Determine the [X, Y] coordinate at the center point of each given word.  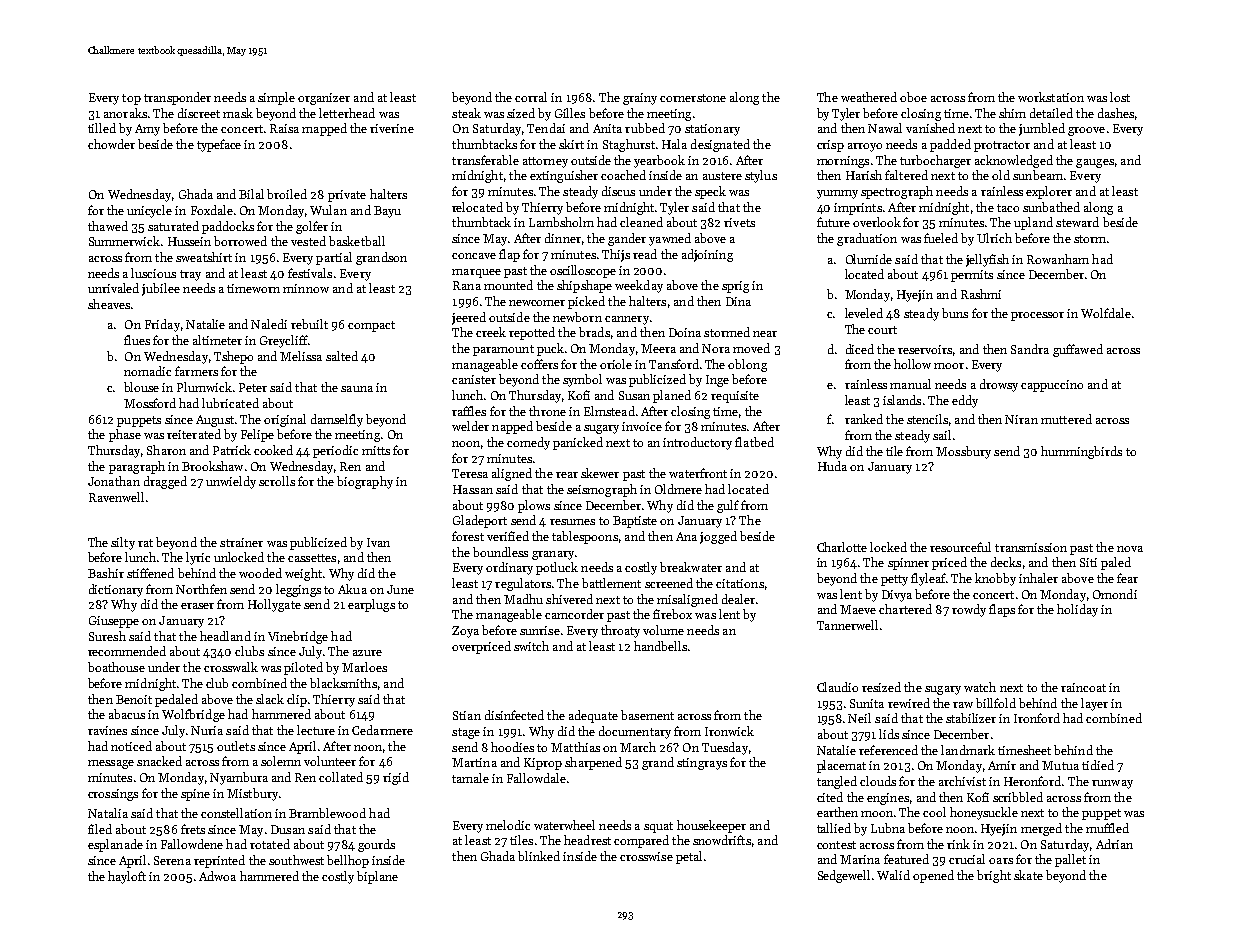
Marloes [364, 667]
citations [740, 583]
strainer [241, 542]
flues [137, 340]
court [882, 330]
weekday [639, 286]
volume [663, 630]
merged [1041, 829]
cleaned [641, 222]
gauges [1095, 163]
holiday [1077, 610]
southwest [296, 860]
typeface [219, 145]
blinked [539, 856]
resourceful [960, 547]
